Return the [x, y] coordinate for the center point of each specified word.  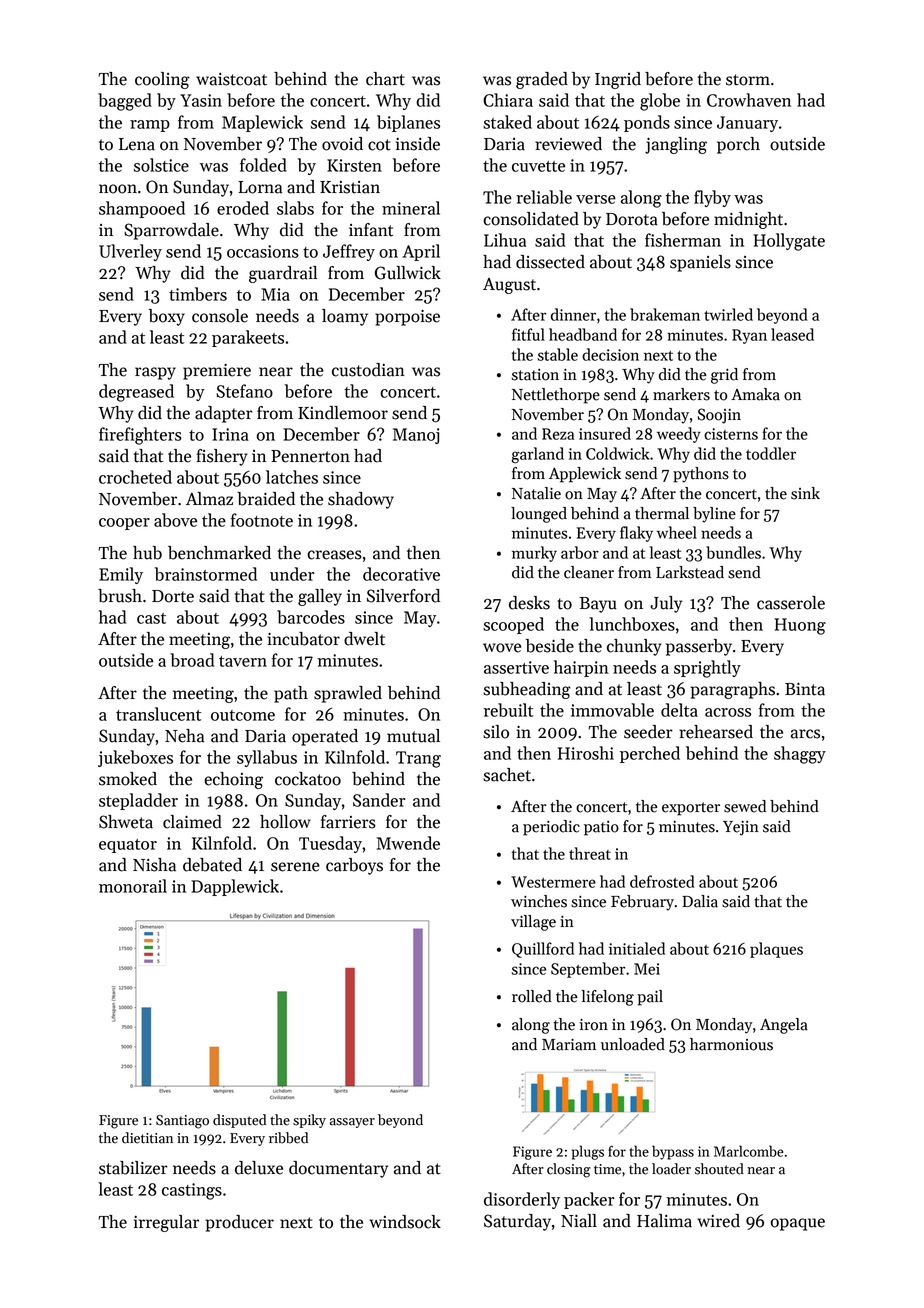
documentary [338, 1169]
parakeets [248, 338]
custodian [368, 370]
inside [418, 144]
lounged [539, 515]
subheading [527, 690]
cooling [162, 80]
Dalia [700, 901]
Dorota [632, 219]
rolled [532, 996]
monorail [133, 886]
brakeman [665, 314]
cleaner [589, 572]
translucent [158, 714]
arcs [805, 734]
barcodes [311, 617]
